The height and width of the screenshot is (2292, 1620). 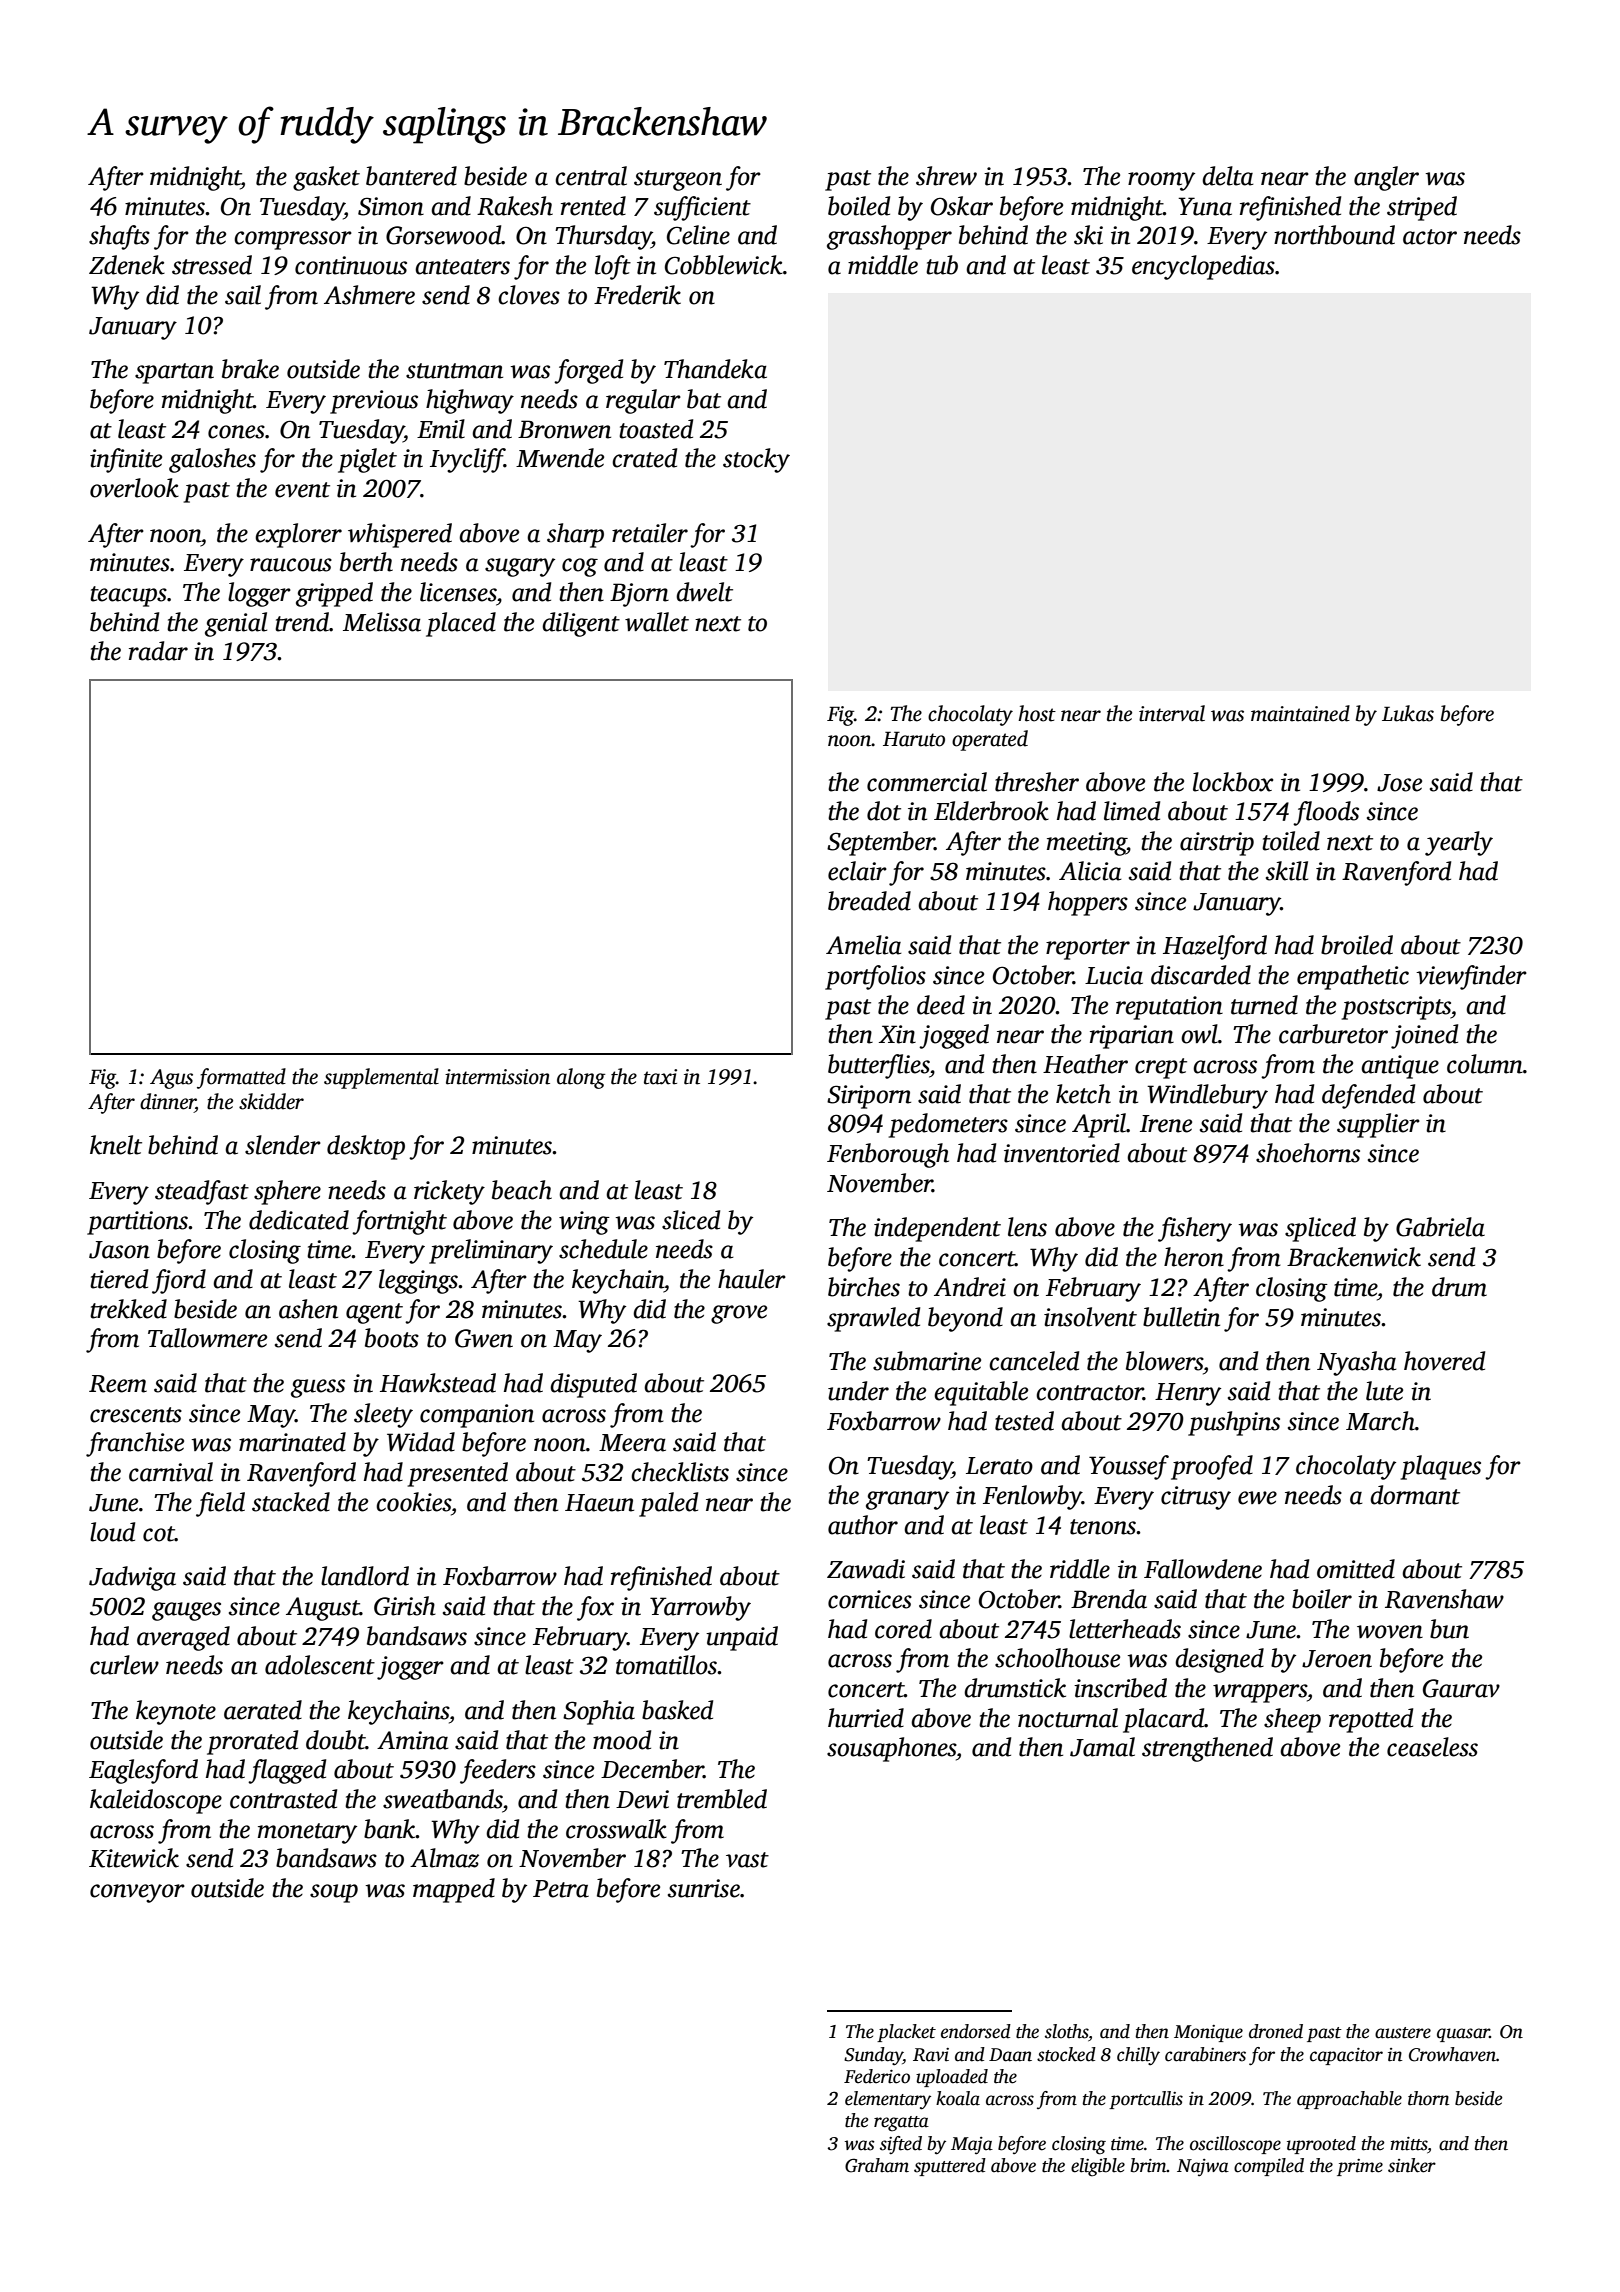 I want to click on elementary, so click(x=888, y=2100).
